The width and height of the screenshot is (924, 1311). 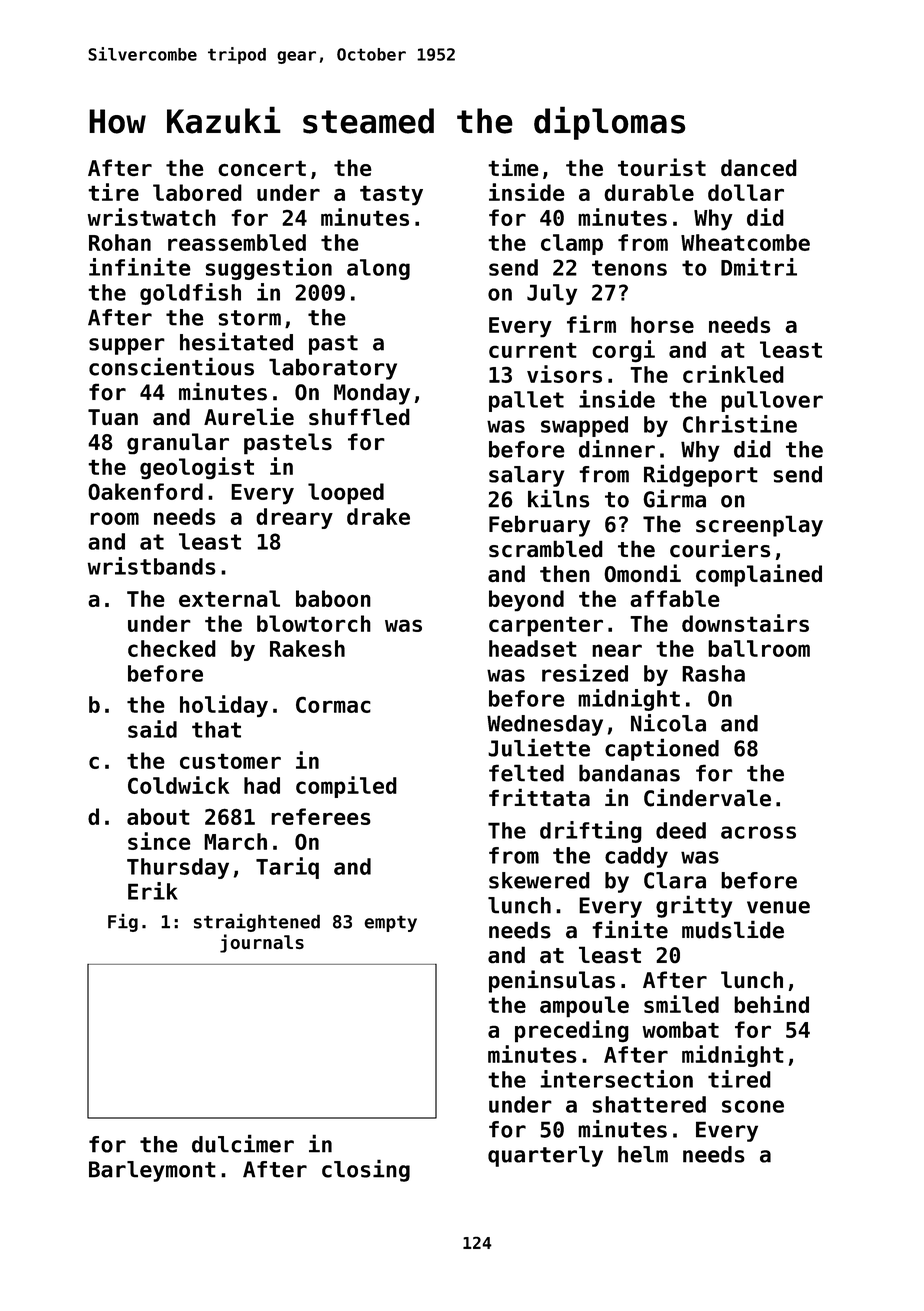 What do you see at coordinates (243, 1143) in the screenshot?
I see `dulcimer` at bounding box center [243, 1143].
